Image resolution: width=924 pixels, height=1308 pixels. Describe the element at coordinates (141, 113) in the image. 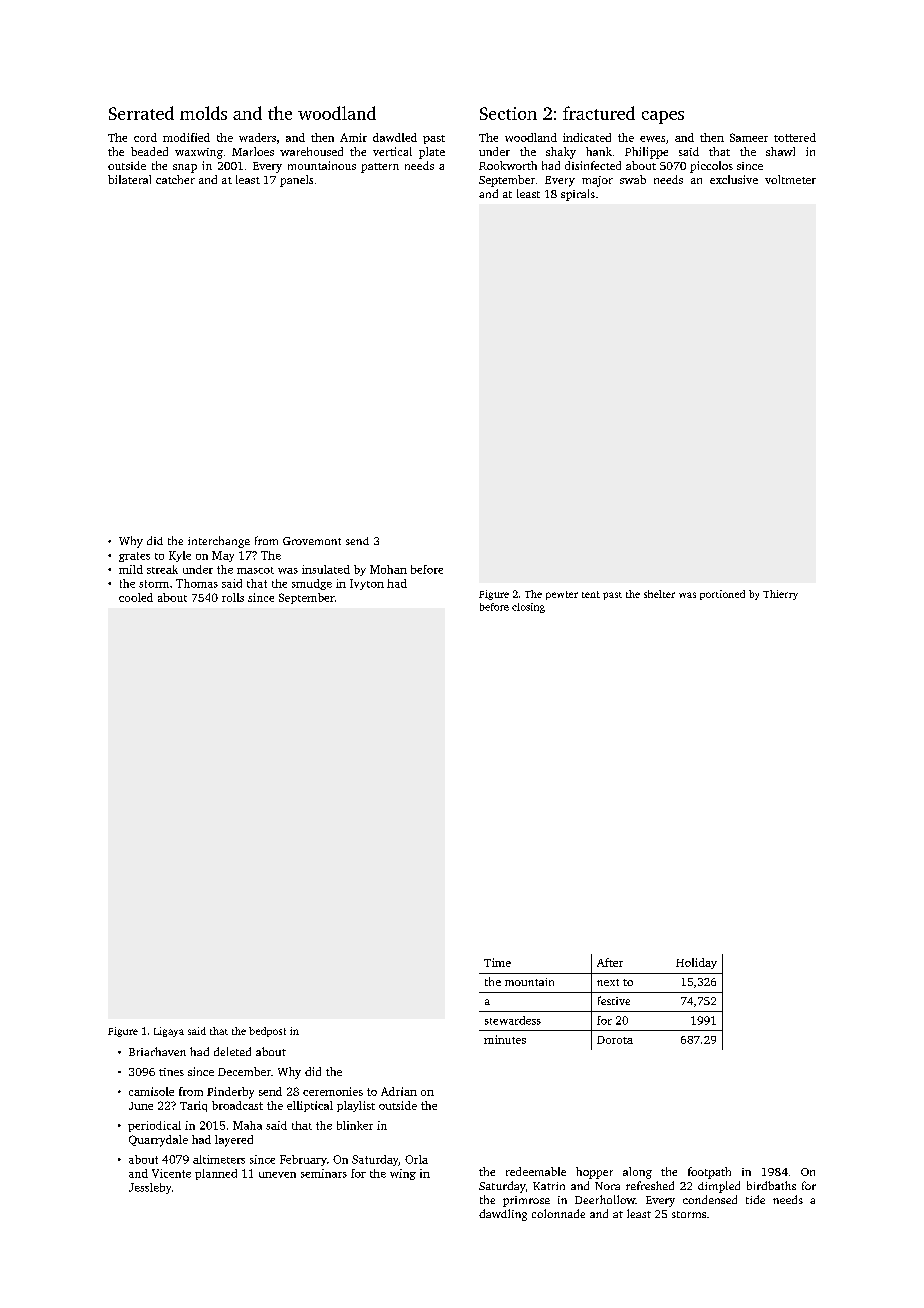

I see `Serrated` at that location.
